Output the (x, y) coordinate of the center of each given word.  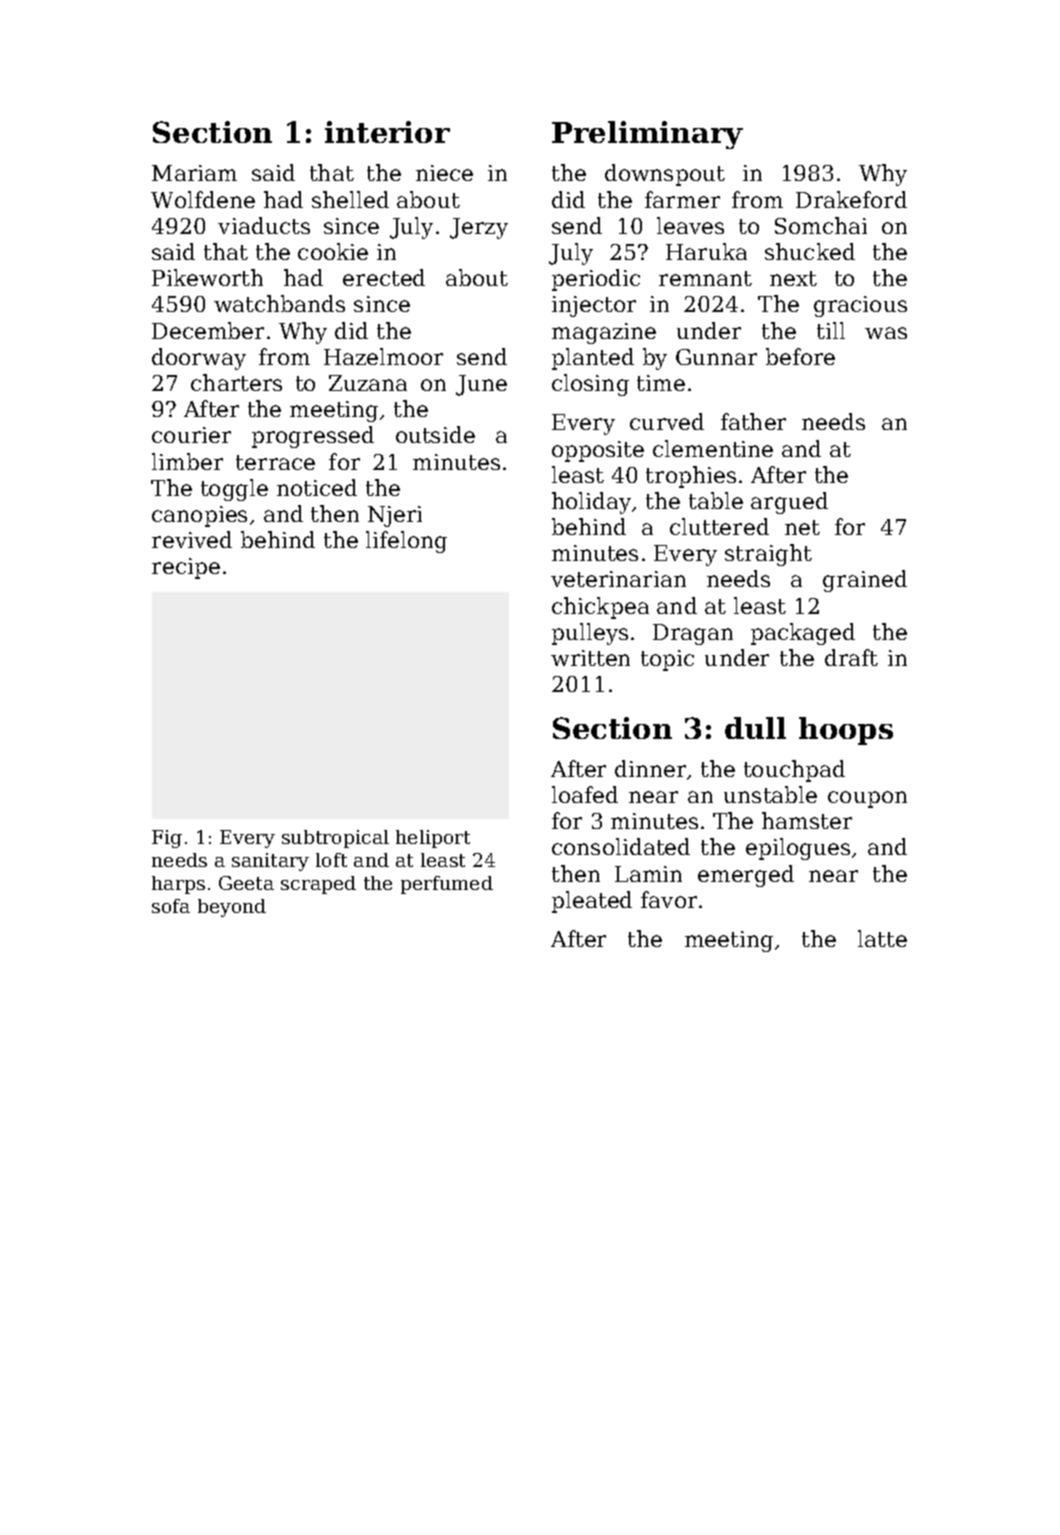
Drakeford (851, 199)
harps (178, 885)
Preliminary (647, 135)
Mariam (194, 173)
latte (882, 938)
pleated (592, 902)
